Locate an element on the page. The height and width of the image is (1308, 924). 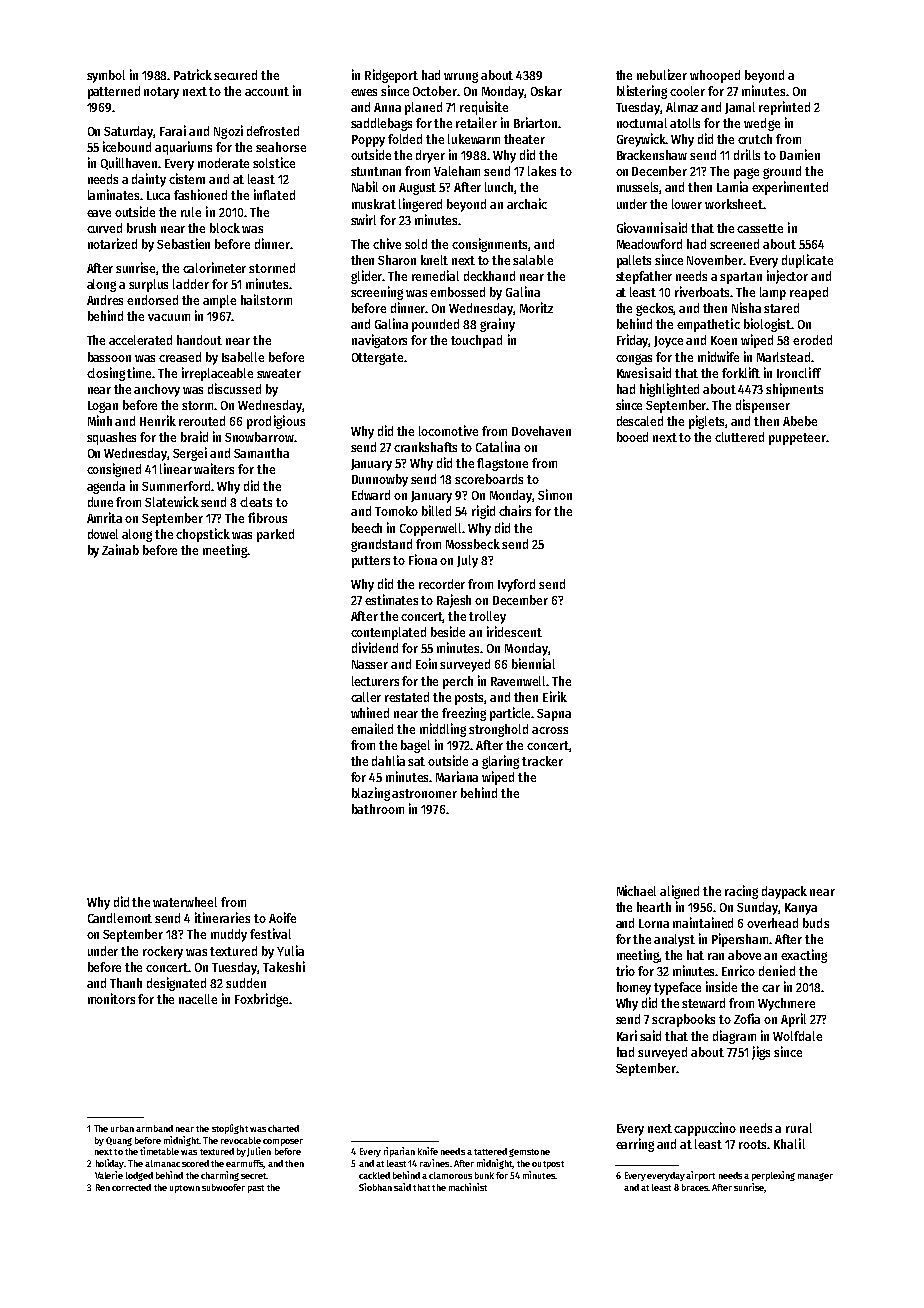
moderate is located at coordinates (223, 163).
